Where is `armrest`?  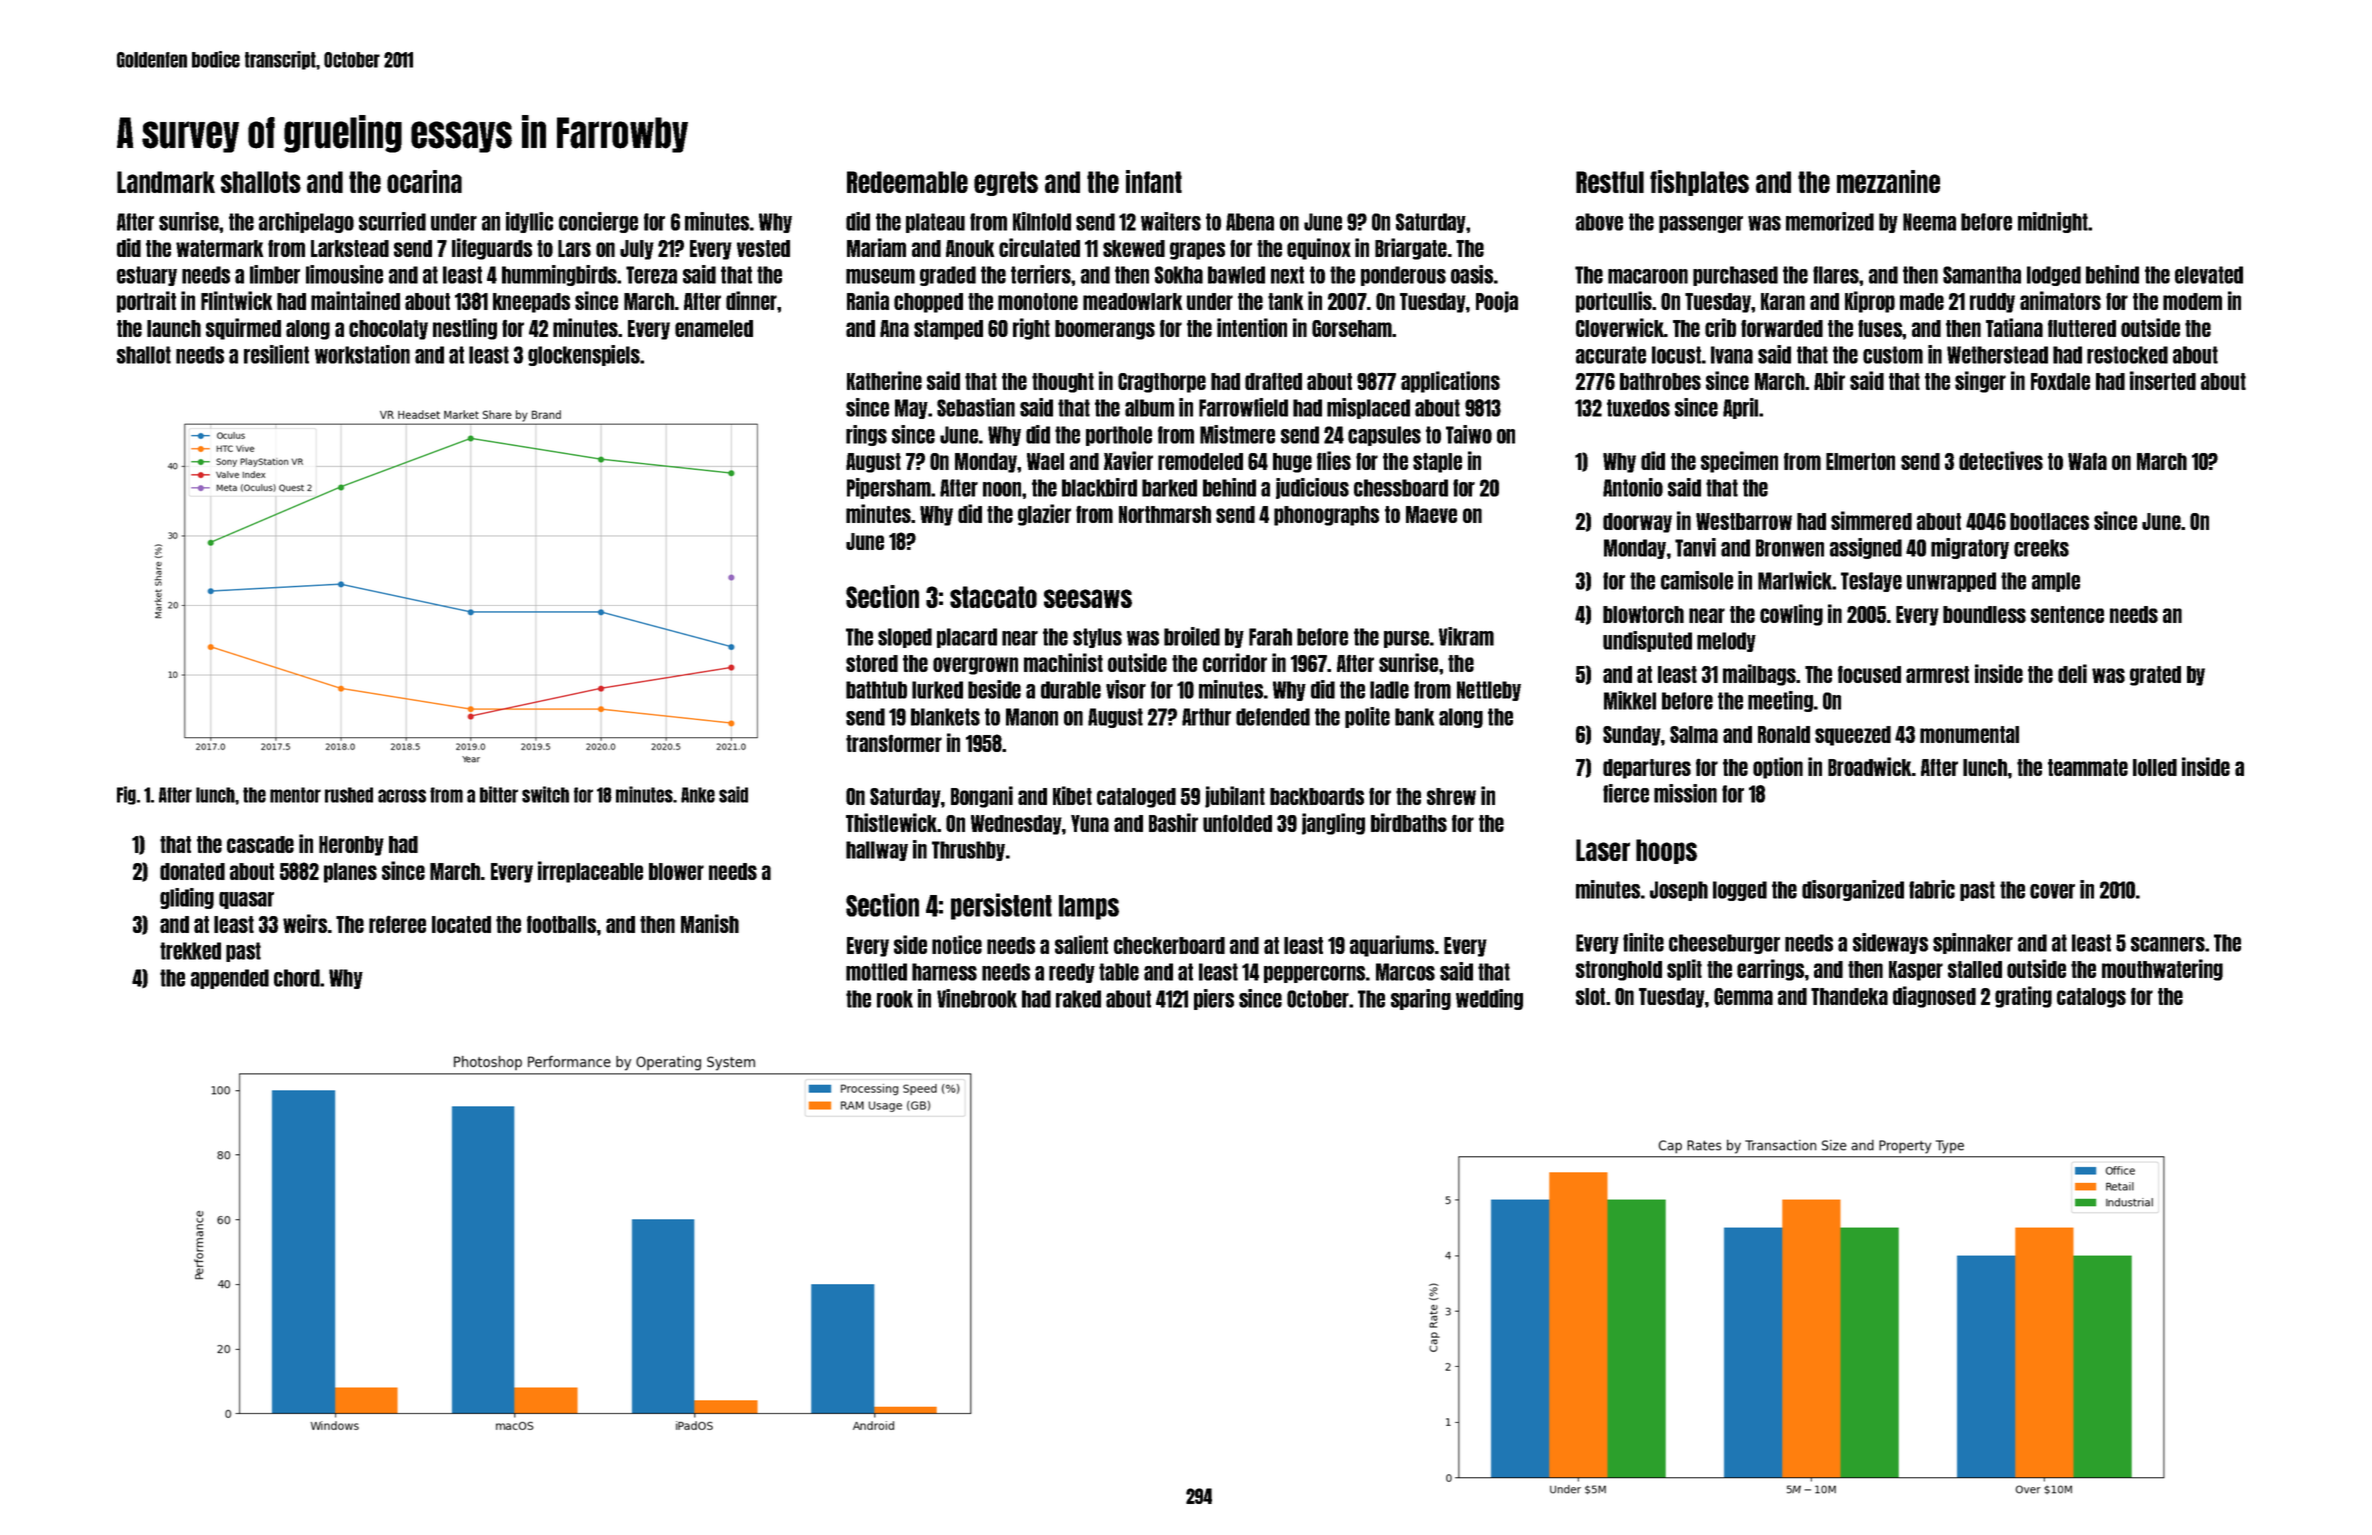 armrest is located at coordinates (1937, 674).
